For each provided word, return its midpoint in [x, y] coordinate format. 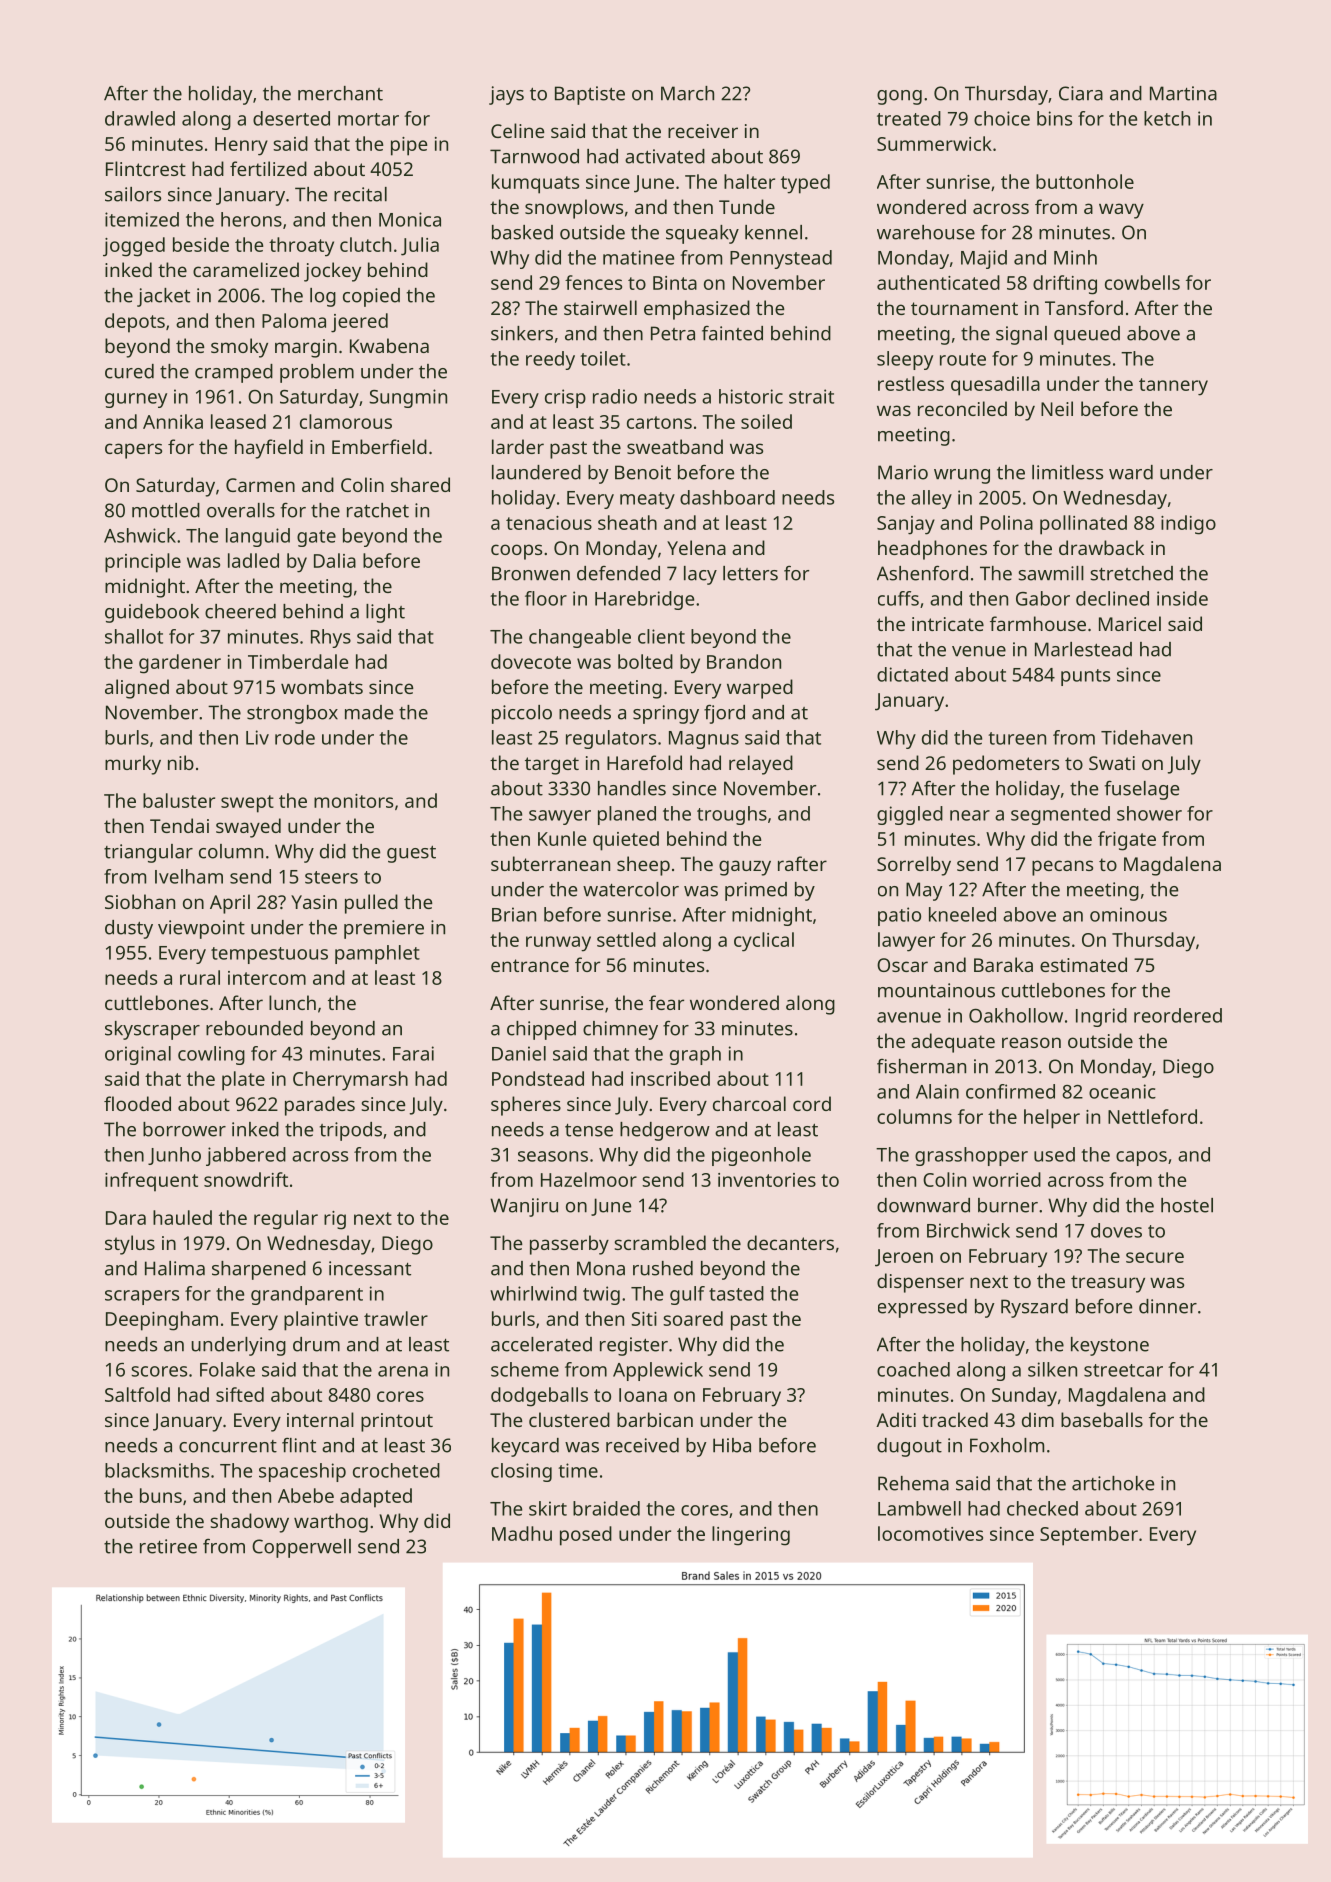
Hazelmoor [589, 1179]
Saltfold [137, 1394]
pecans [1062, 868]
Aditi [896, 1419]
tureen [1017, 738]
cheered [240, 611]
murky [133, 765]
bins [1054, 118]
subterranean [550, 863]
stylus [130, 1245]
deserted [291, 118]
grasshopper [971, 1156]
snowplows [574, 209]
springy [666, 714]
